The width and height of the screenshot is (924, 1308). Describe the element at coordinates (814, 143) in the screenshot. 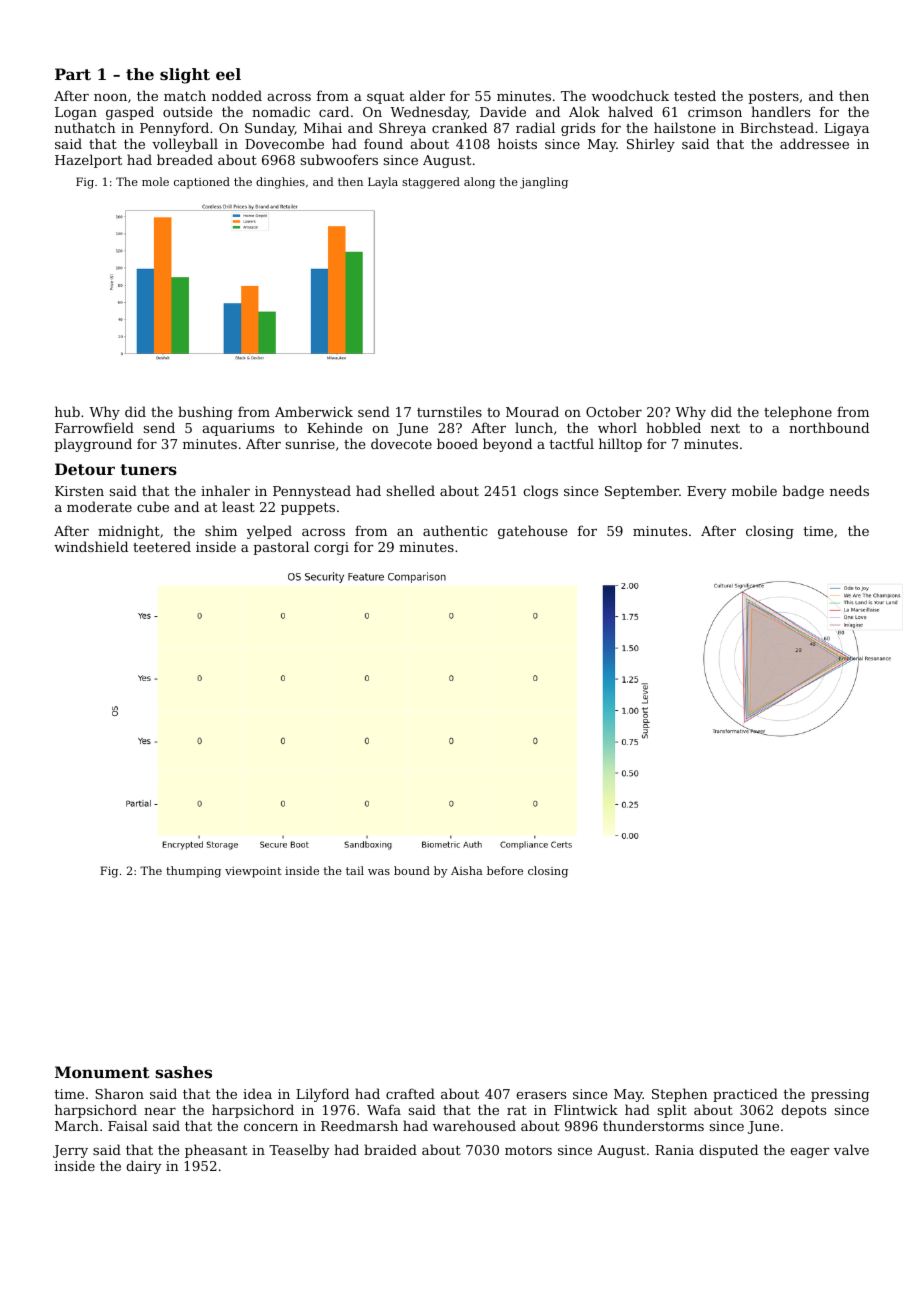

I see `addressee` at that location.
